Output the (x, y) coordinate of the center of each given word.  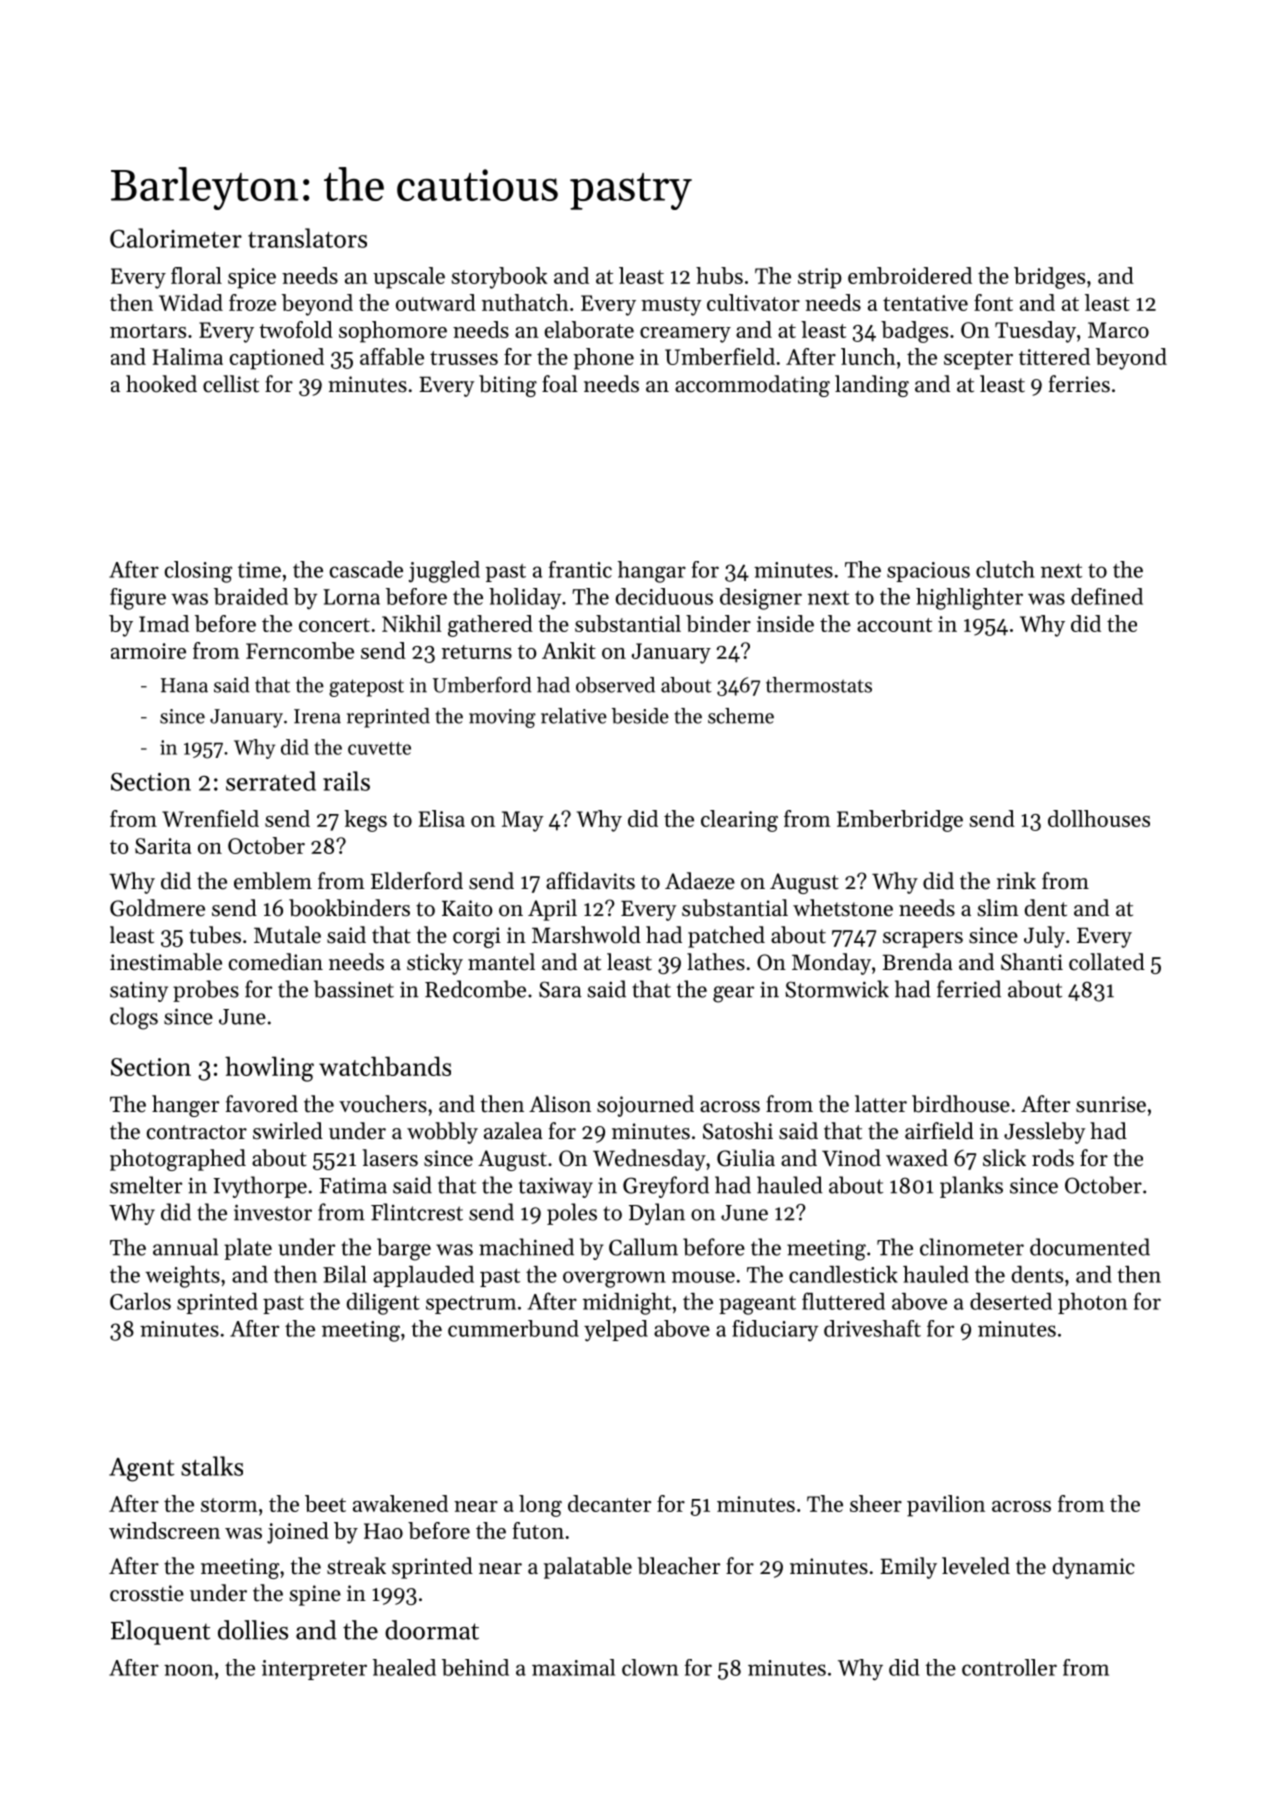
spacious (928, 572)
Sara (560, 989)
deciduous (664, 596)
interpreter (314, 1670)
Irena (317, 716)
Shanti (1032, 962)
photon (1092, 1303)
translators (307, 238)
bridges (1049, 278)
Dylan (657, 1214)
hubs (719, 275)
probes (206, 991)
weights (182, 1277)
